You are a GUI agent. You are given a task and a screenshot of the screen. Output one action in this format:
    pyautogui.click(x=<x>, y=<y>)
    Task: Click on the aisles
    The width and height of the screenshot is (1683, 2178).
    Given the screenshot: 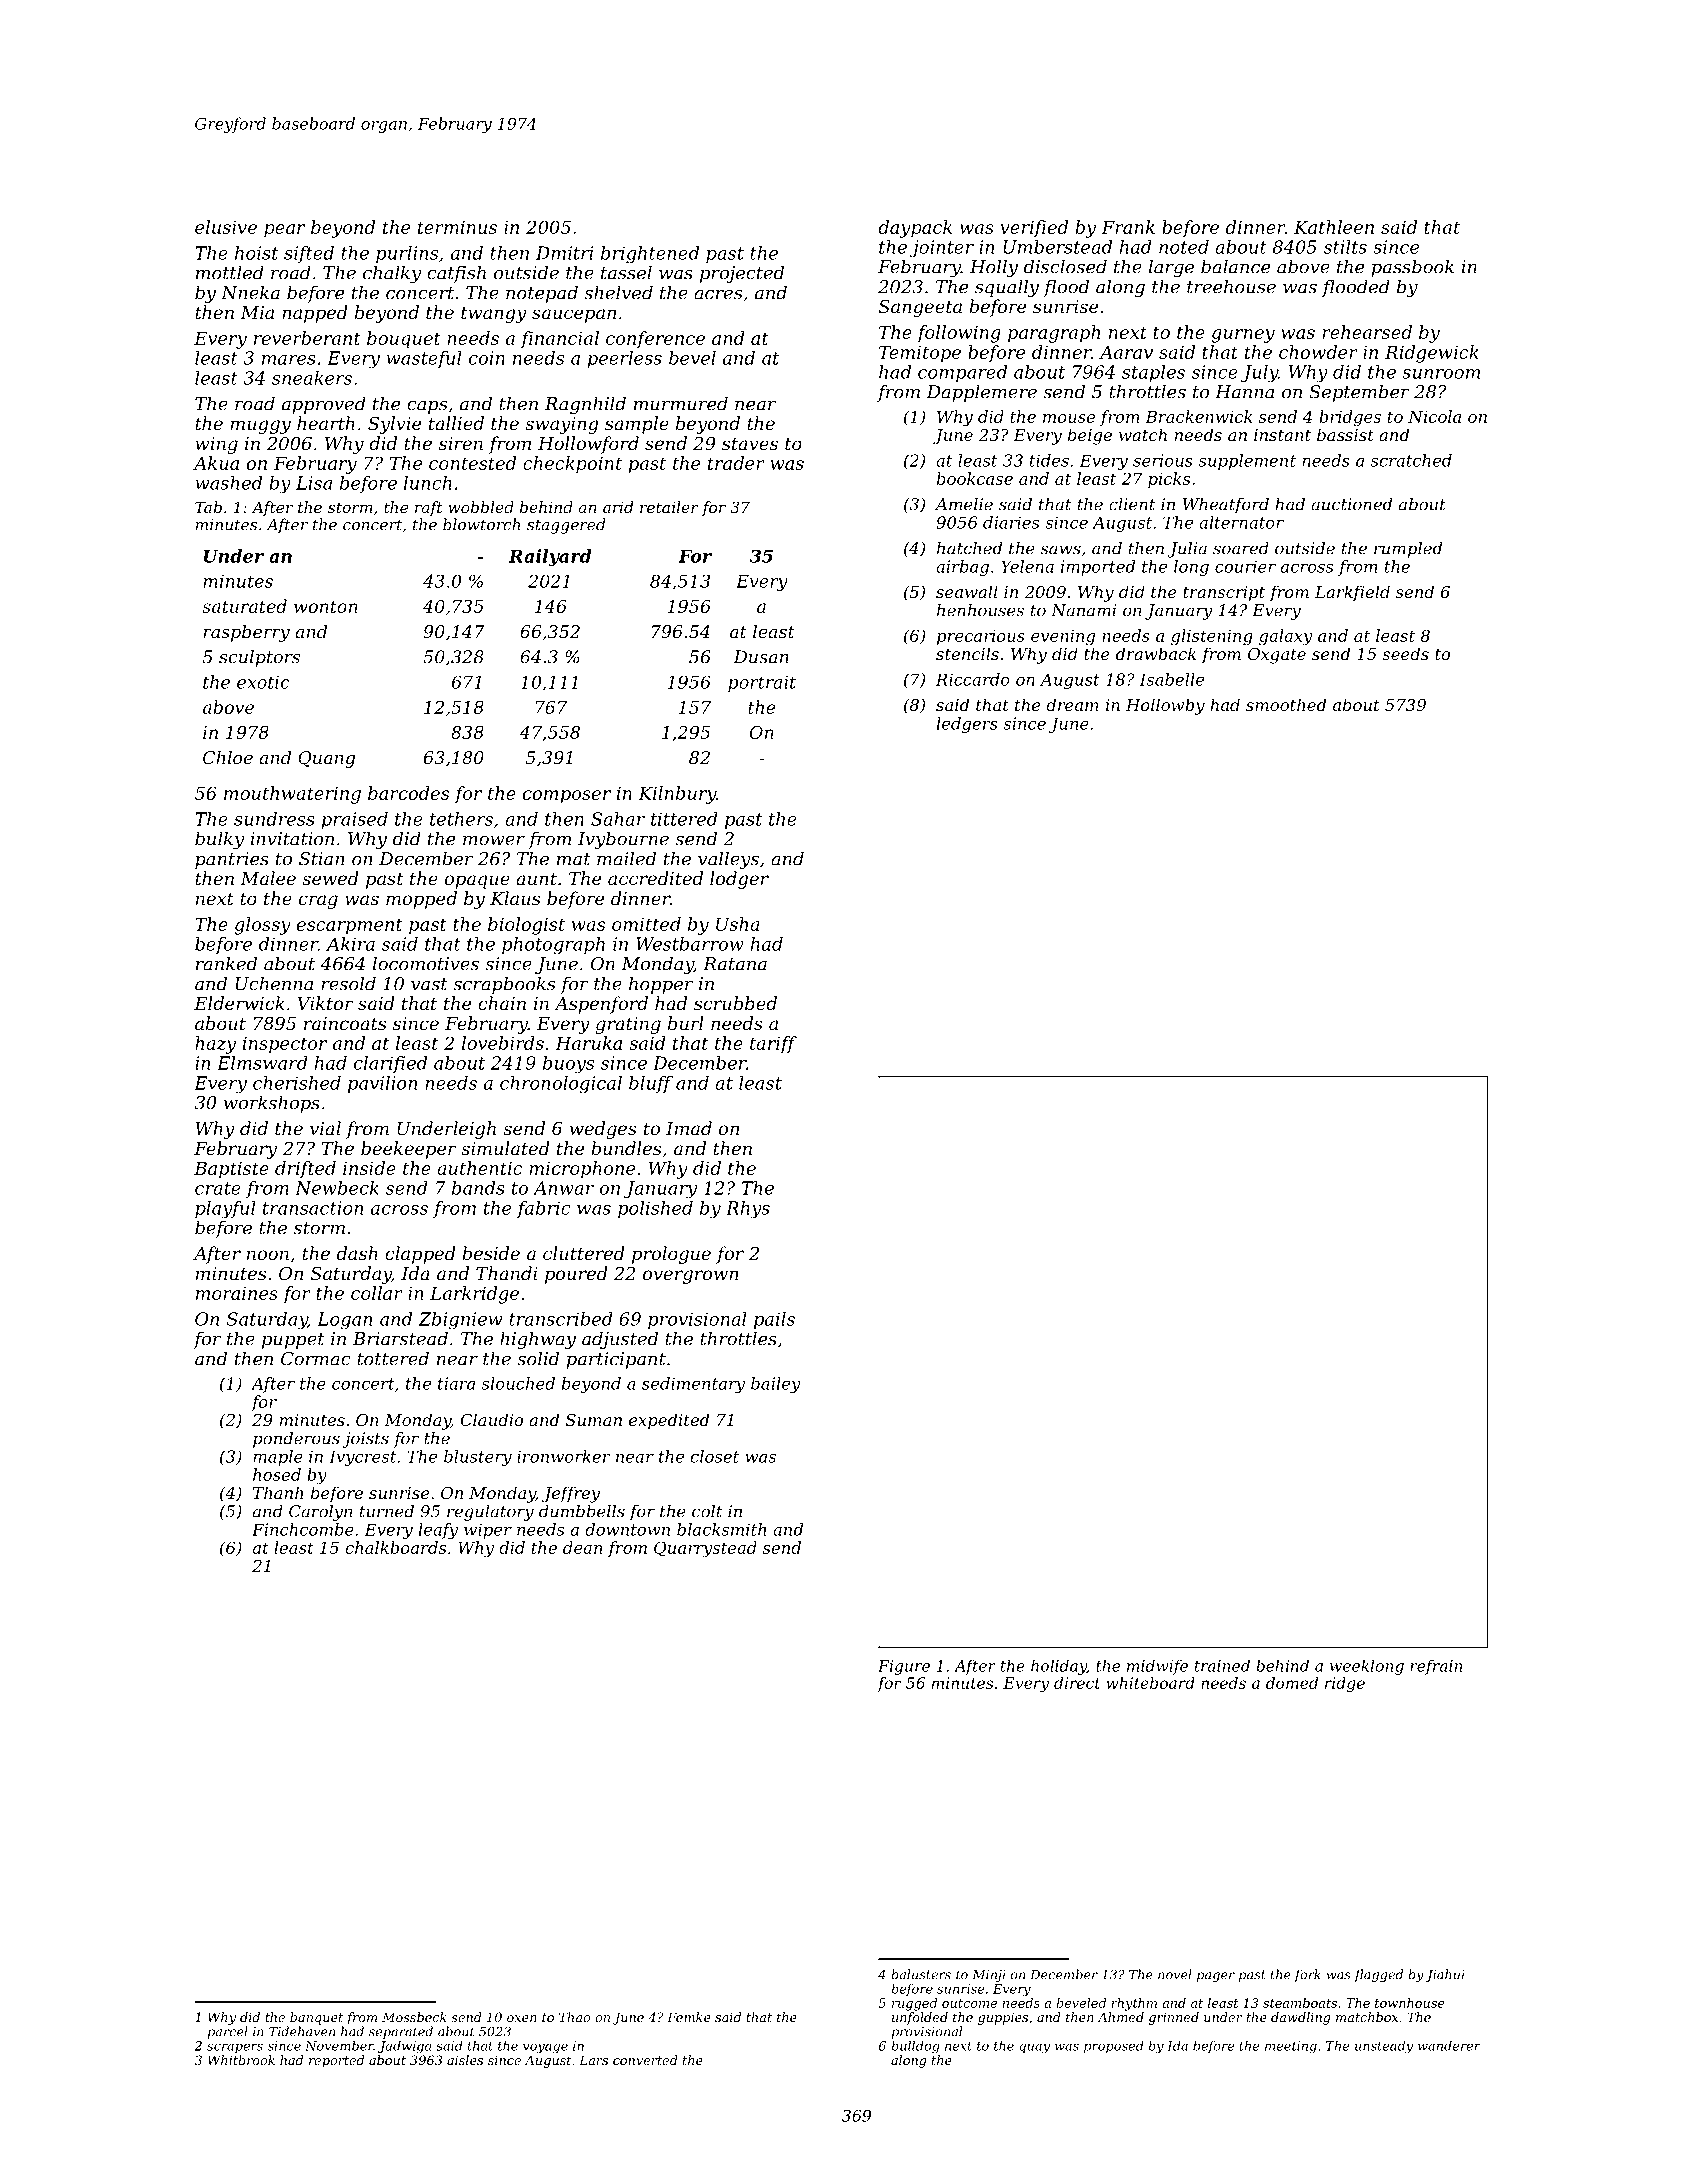 What is the action you would take?
    pyautogui.click(x=465, y=2060)
